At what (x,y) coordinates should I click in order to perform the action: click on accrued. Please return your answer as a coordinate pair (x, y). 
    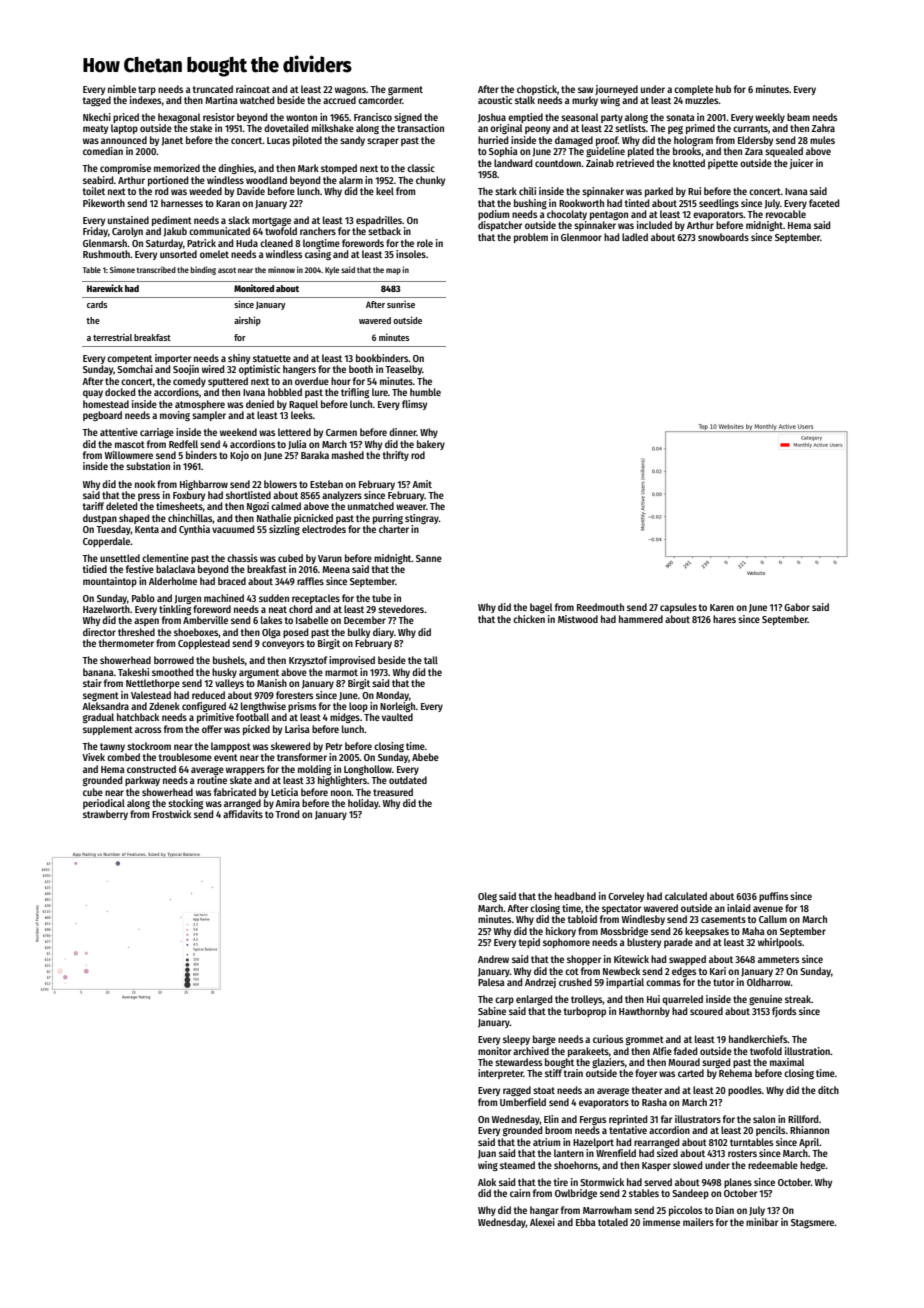
    Looking at the image, I should click on (339, 100).
